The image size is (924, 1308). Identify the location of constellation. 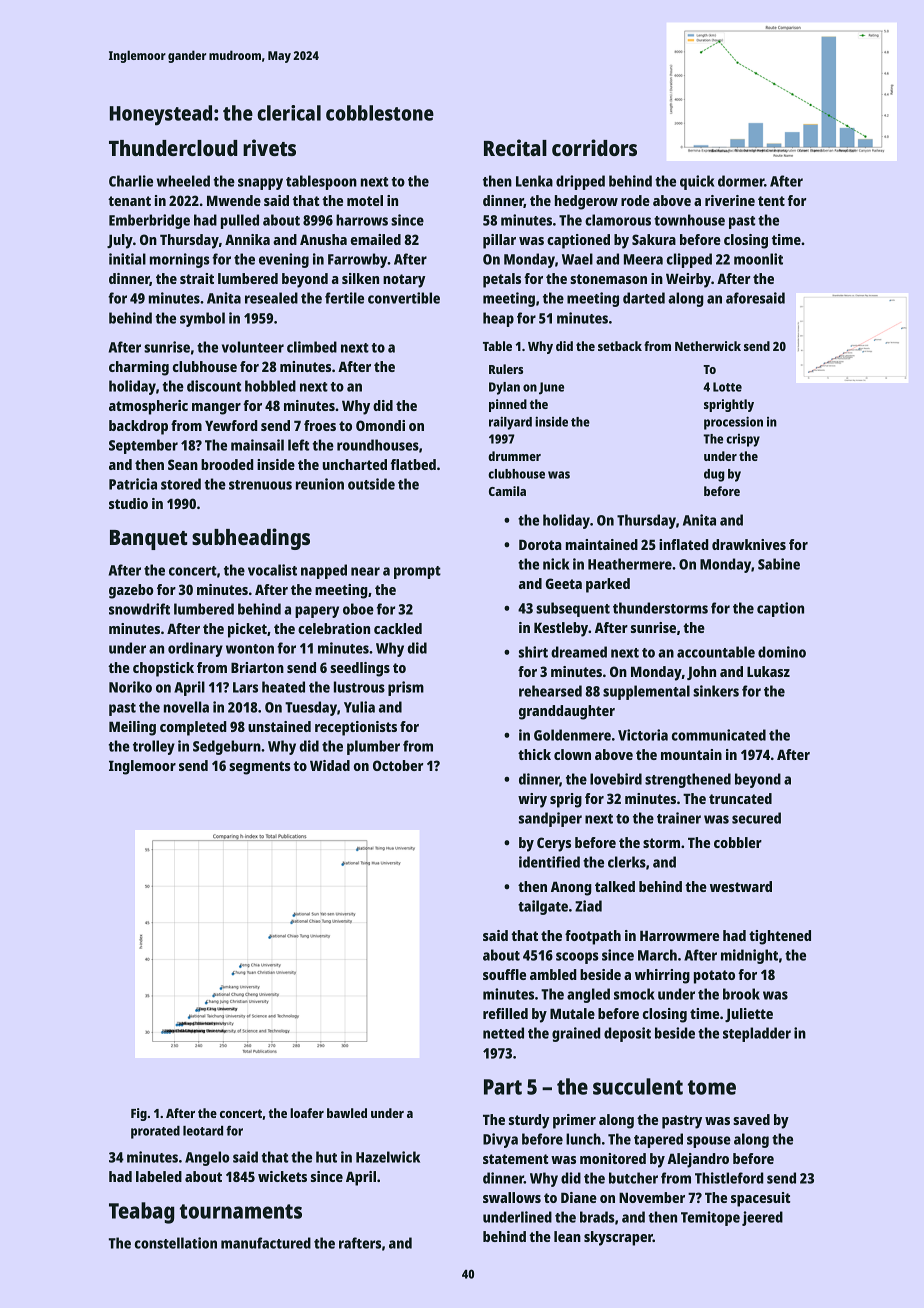
(176, 1243).
